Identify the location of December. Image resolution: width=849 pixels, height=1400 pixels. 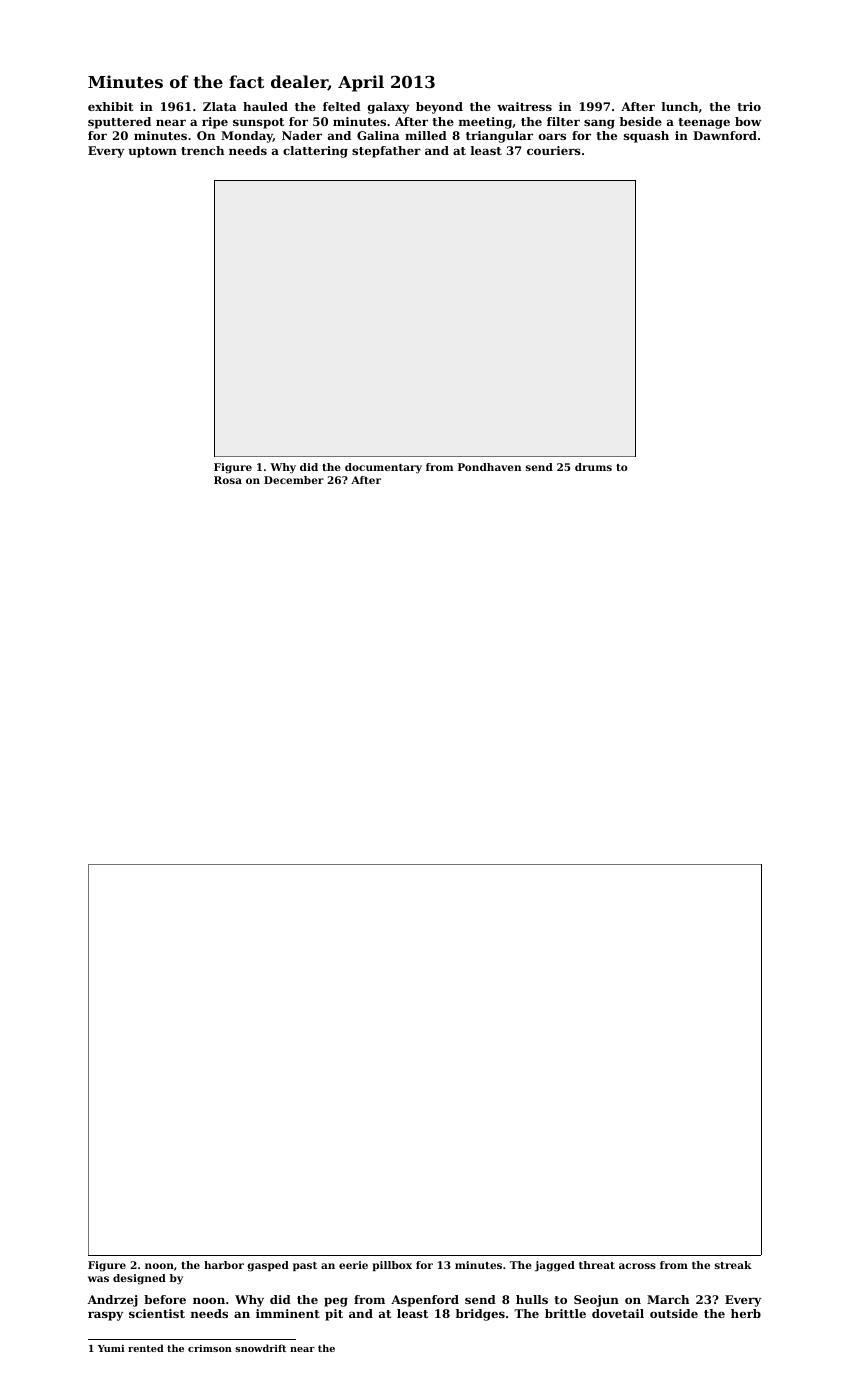
(294, 480).
